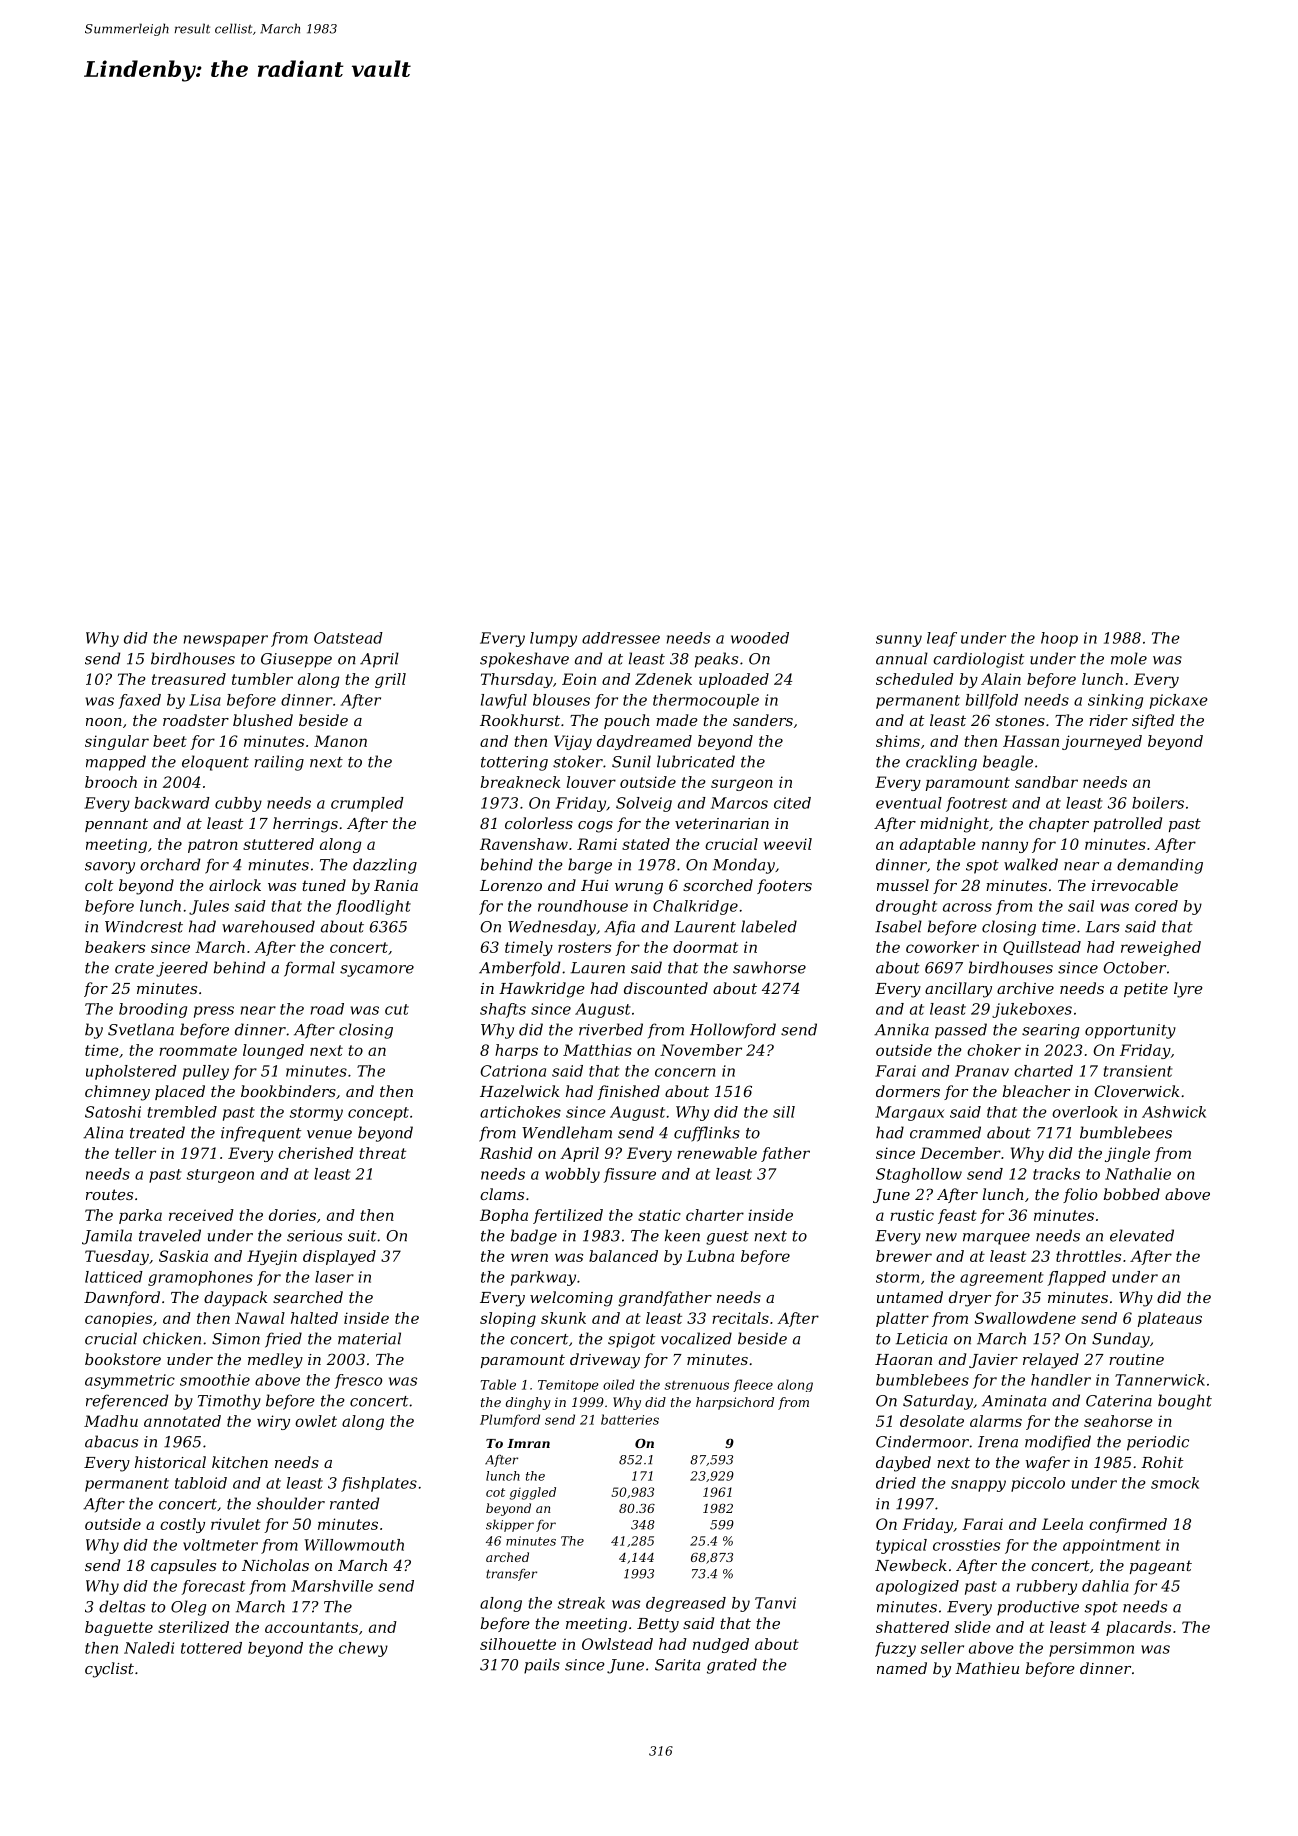 This page has height=1836, width=1298. Describe the element at coordinates (139, 701) in the page. I see `faxed` at that location.
